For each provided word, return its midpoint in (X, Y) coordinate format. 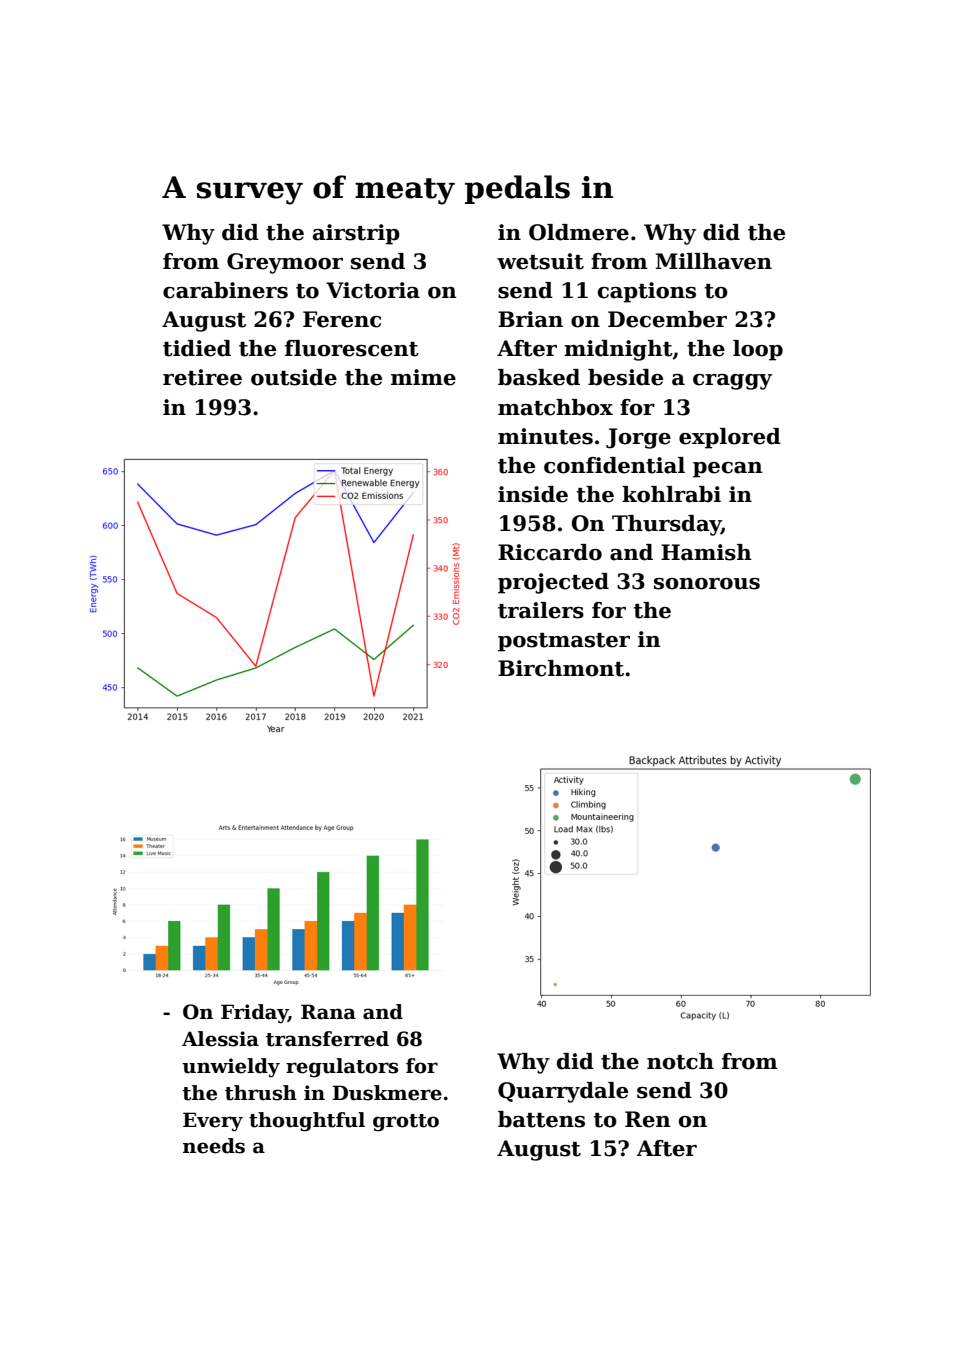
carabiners (225, 290)
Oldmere (579, 232)
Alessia (220, 1039)
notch (680, 1061)
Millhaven (714, 261)
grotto (406, 1123)
